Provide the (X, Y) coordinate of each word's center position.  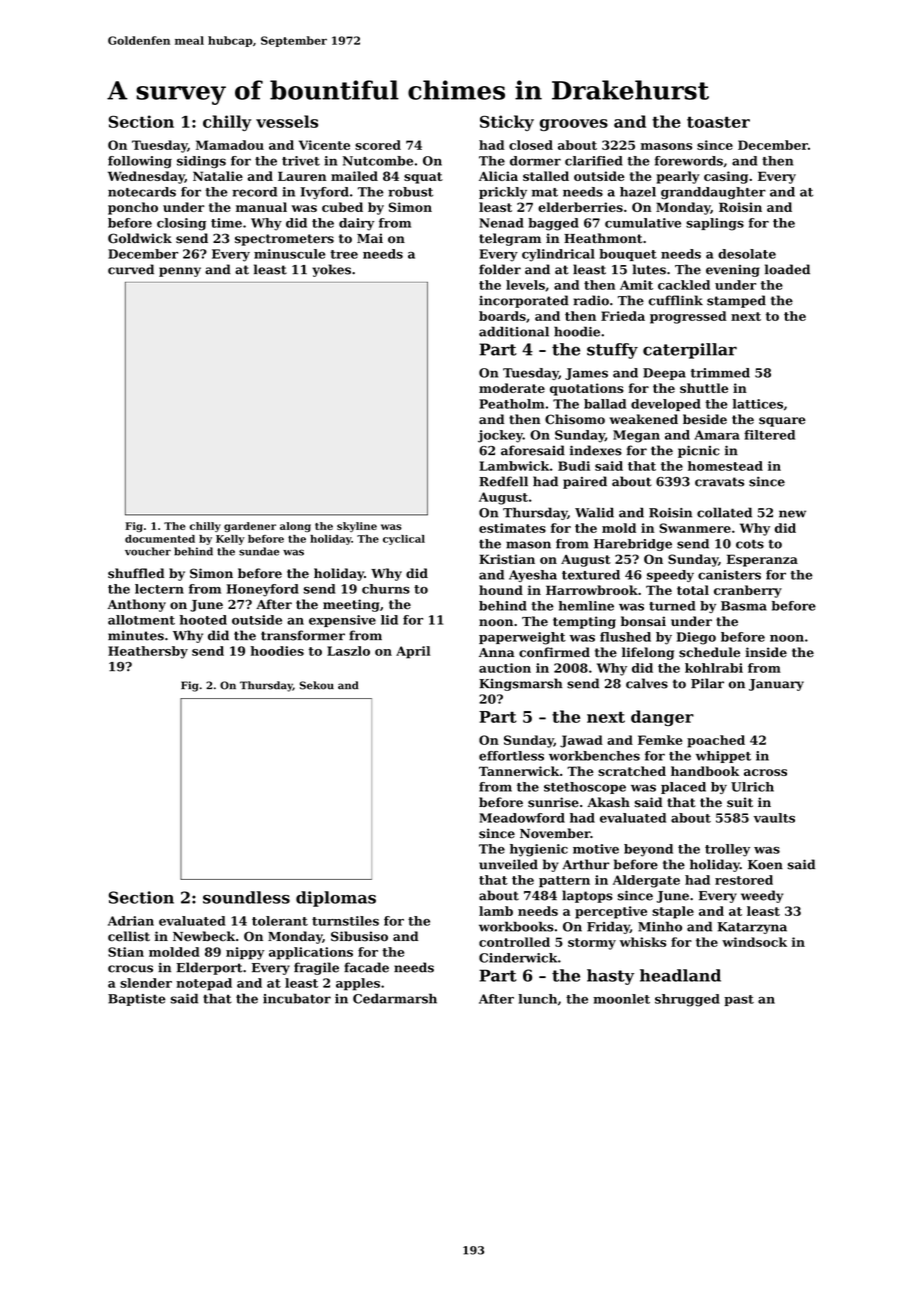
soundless (246, 897)
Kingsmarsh (521, 684)
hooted (203, 620)
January (776, 685)
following (140, 162)
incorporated (524, 301)
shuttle (704, 388)
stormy (592, 944)
